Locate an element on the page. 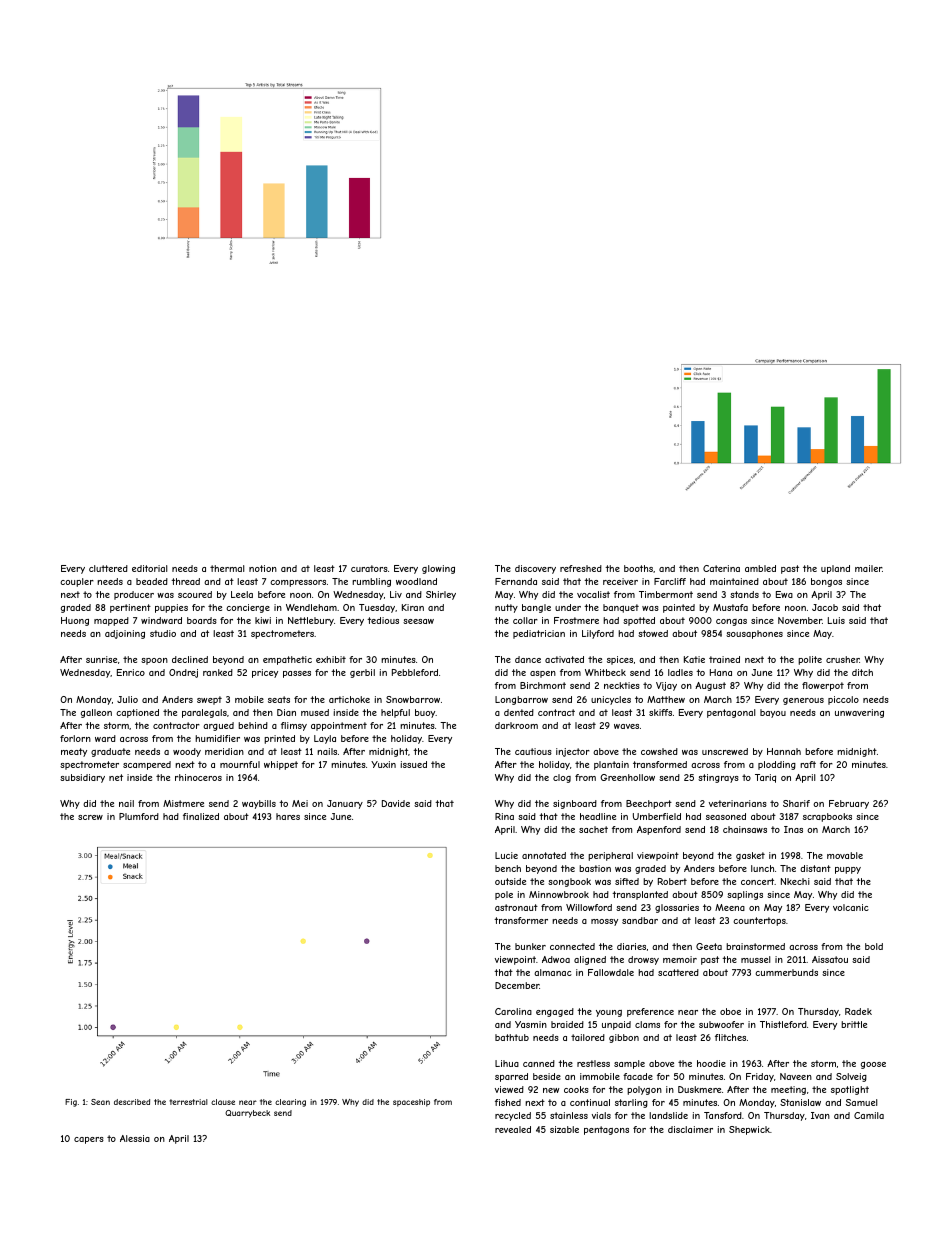 This page has height=1233, width=952. sample is located at coordinates (629, 1064).
